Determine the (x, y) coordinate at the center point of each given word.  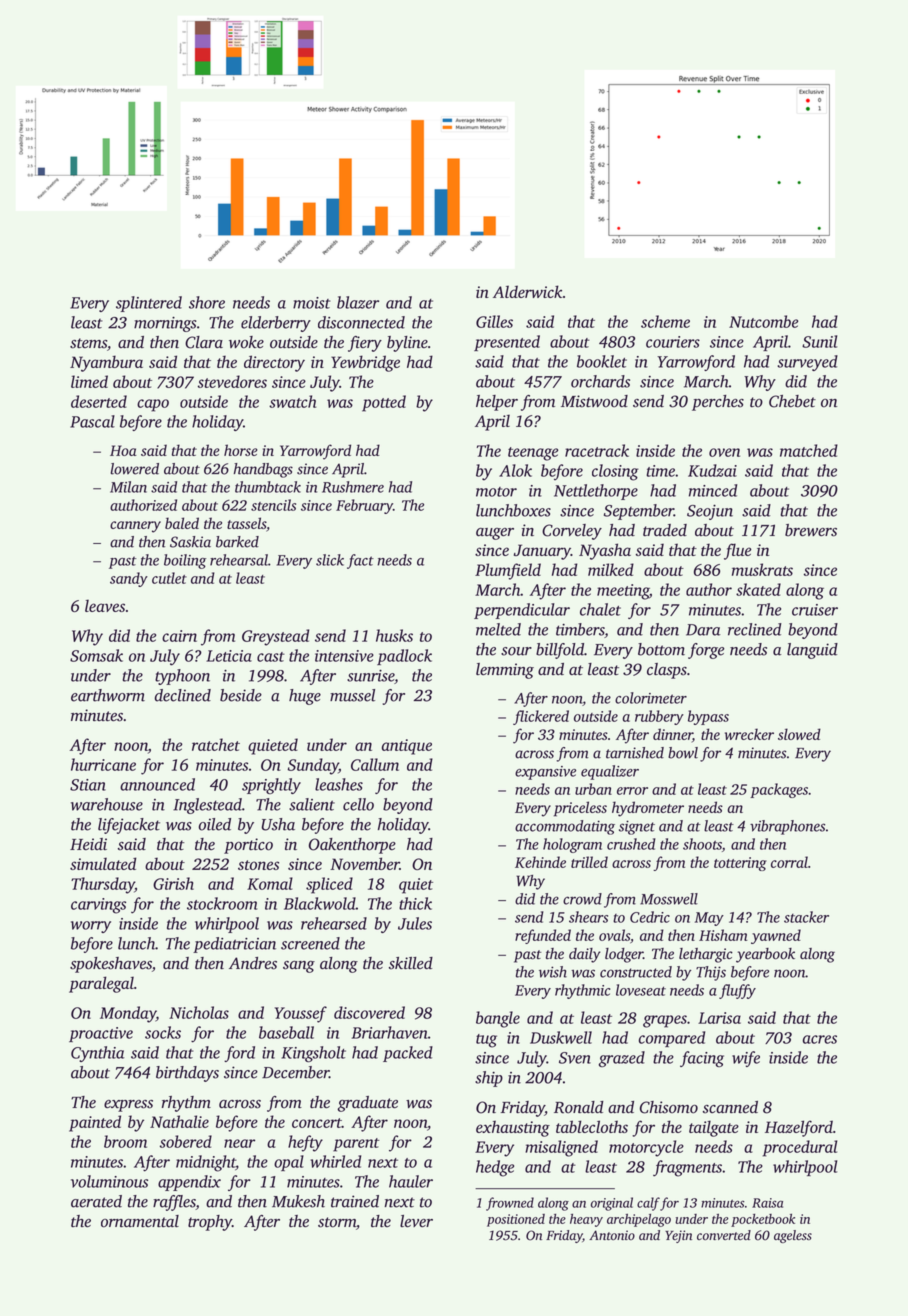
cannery (135, 527)
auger (495, 534)
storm (337, 1222)
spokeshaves (111, 965)
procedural (800, 1148)
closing (615, 472)
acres (820, 1039)
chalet (600, 609)
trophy (210, 1223)
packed (408, 1054)
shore (207, 302)
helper (497, 403)
